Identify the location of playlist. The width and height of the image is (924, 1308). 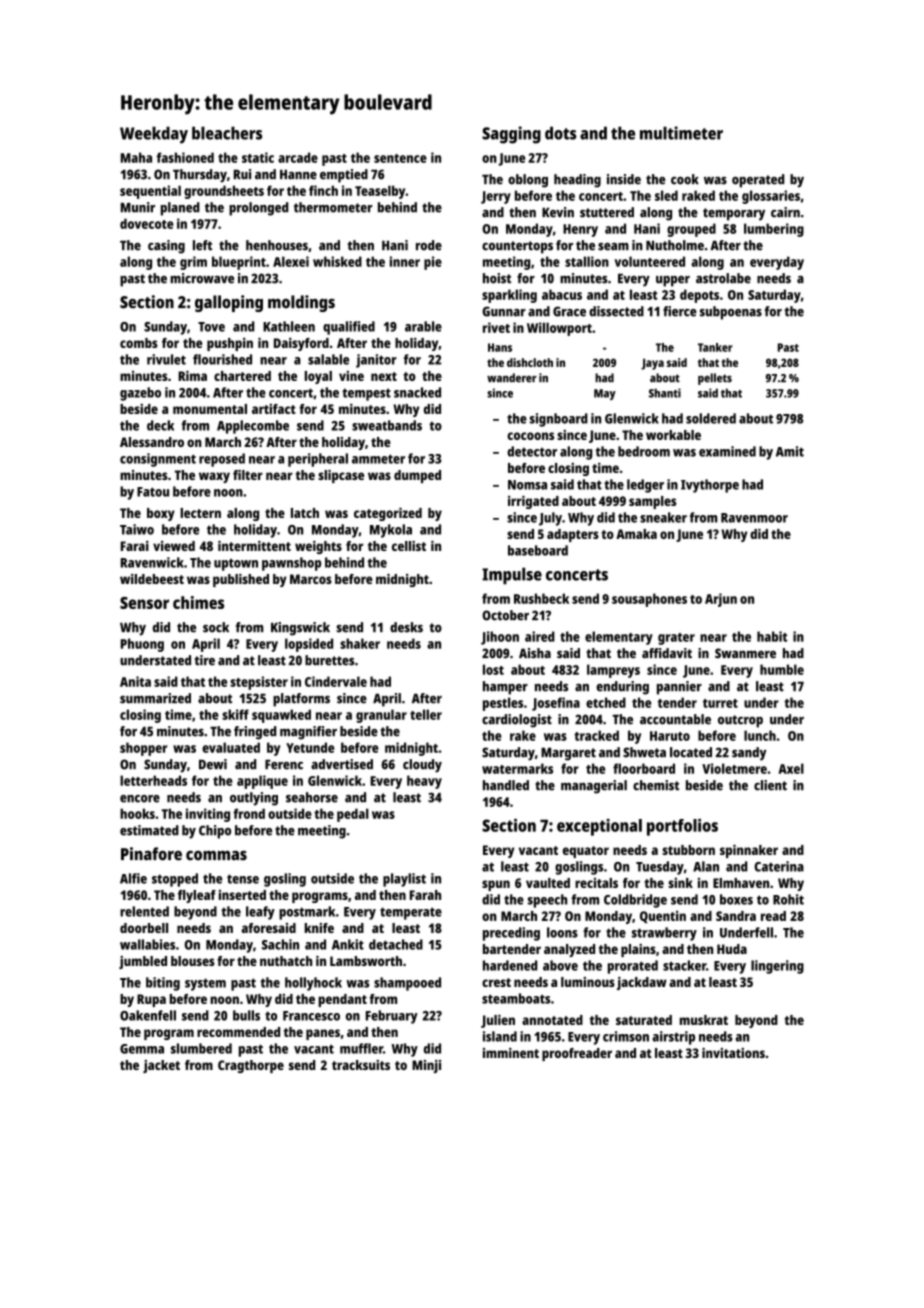
(404, 880).
